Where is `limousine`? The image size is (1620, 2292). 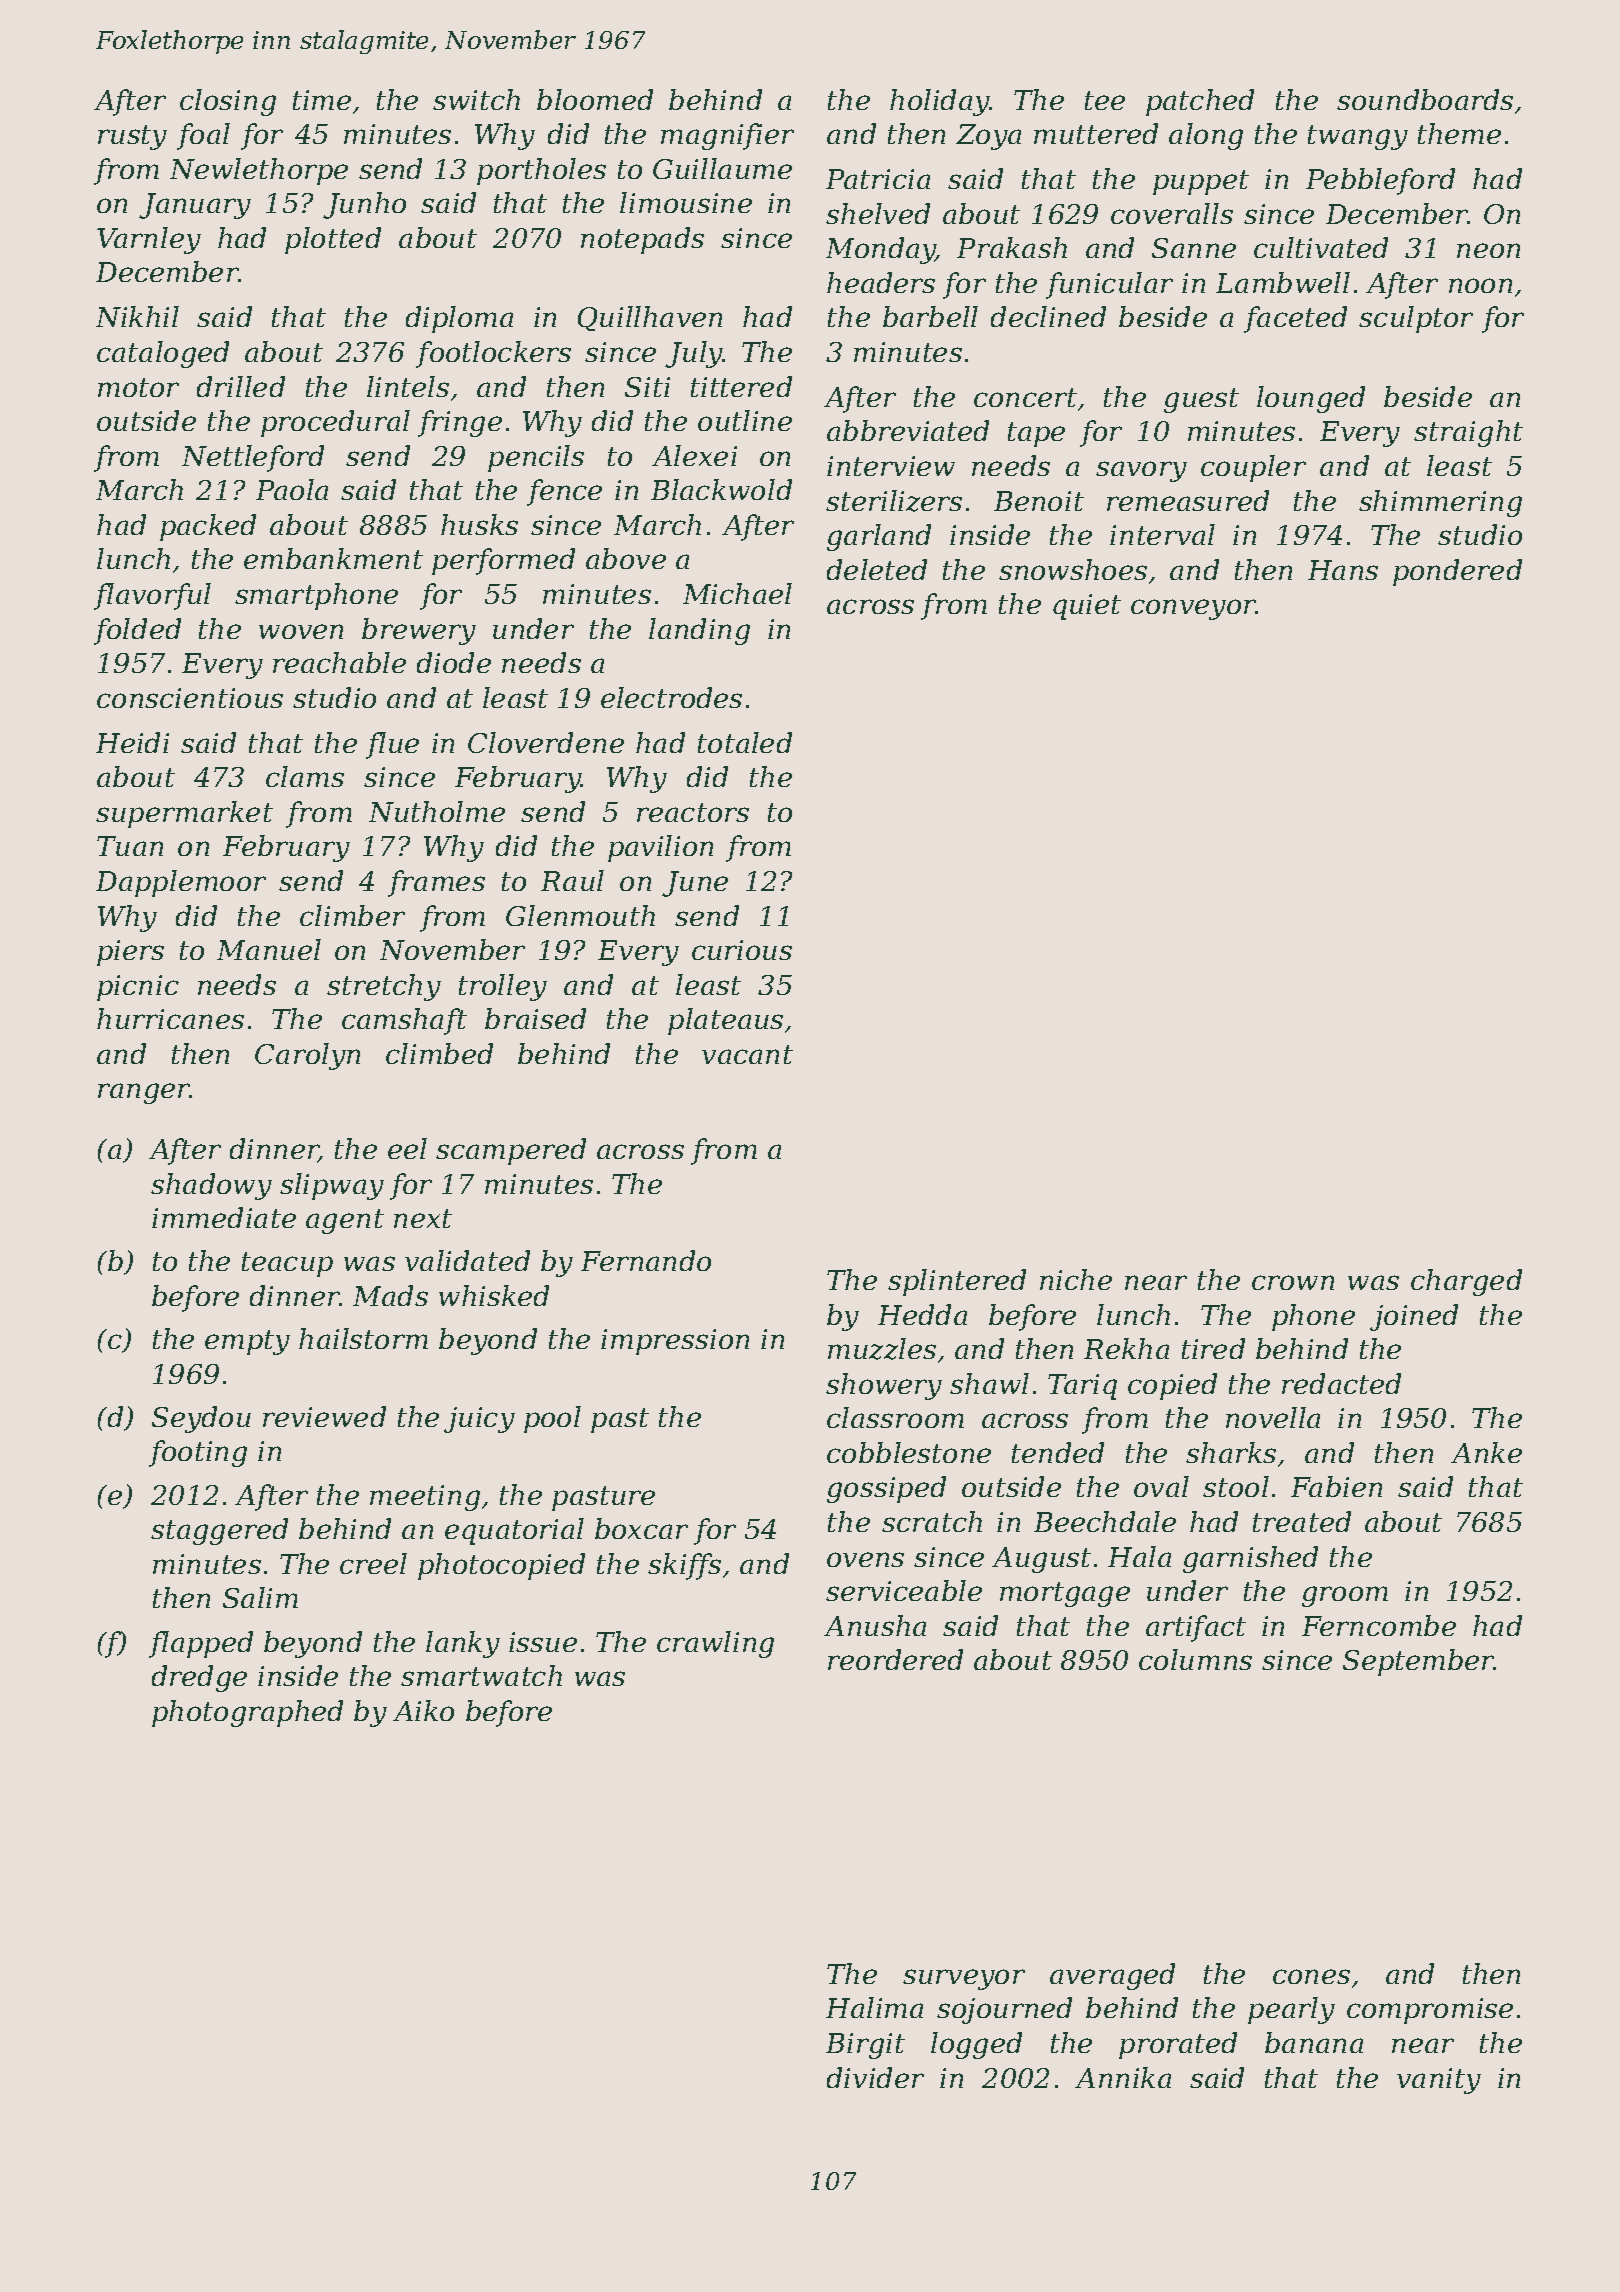 limousine is located at coordinates (686, 202).
